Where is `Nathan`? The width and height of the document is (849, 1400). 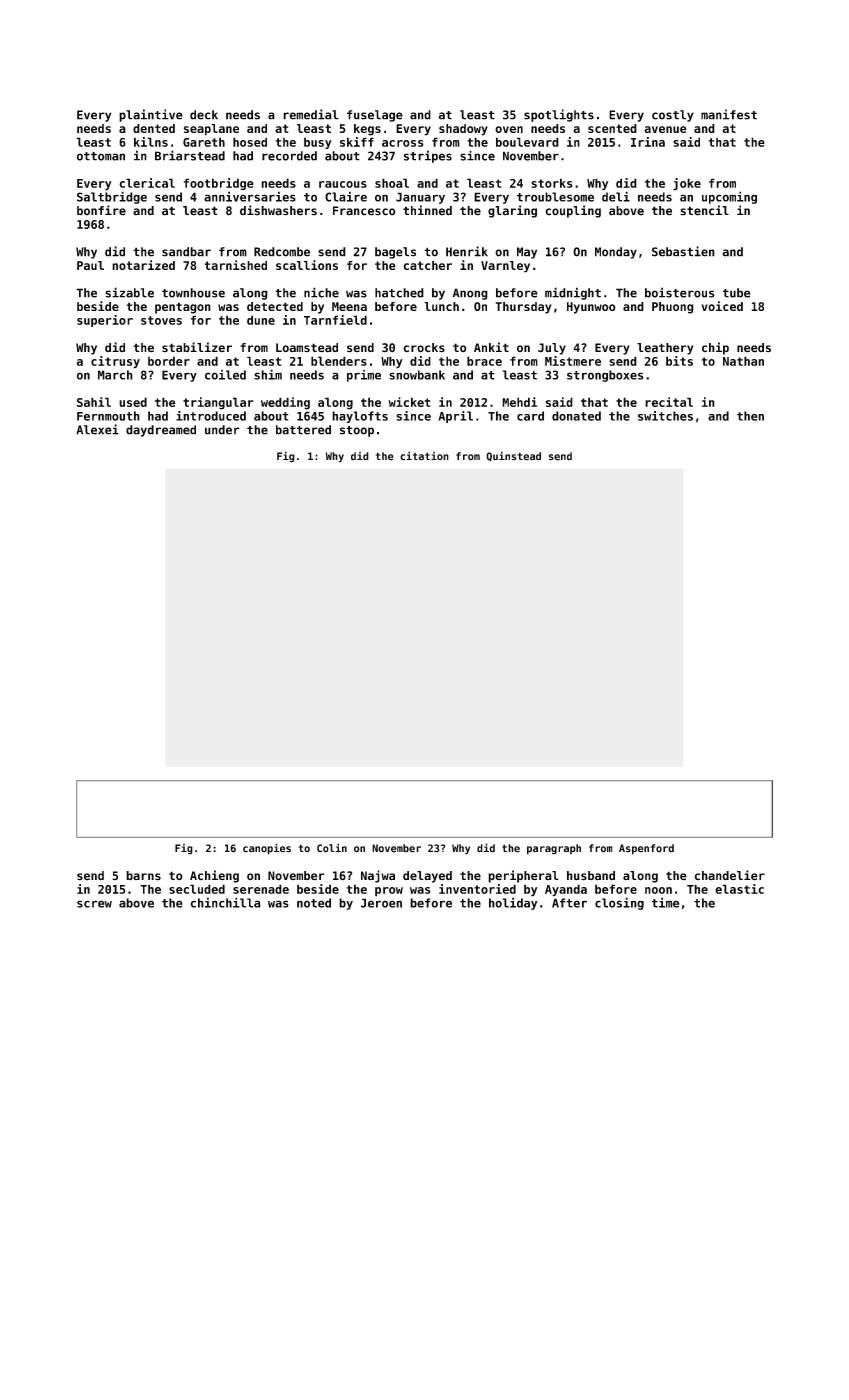
Nathan is located at coordinates (743, 361).
